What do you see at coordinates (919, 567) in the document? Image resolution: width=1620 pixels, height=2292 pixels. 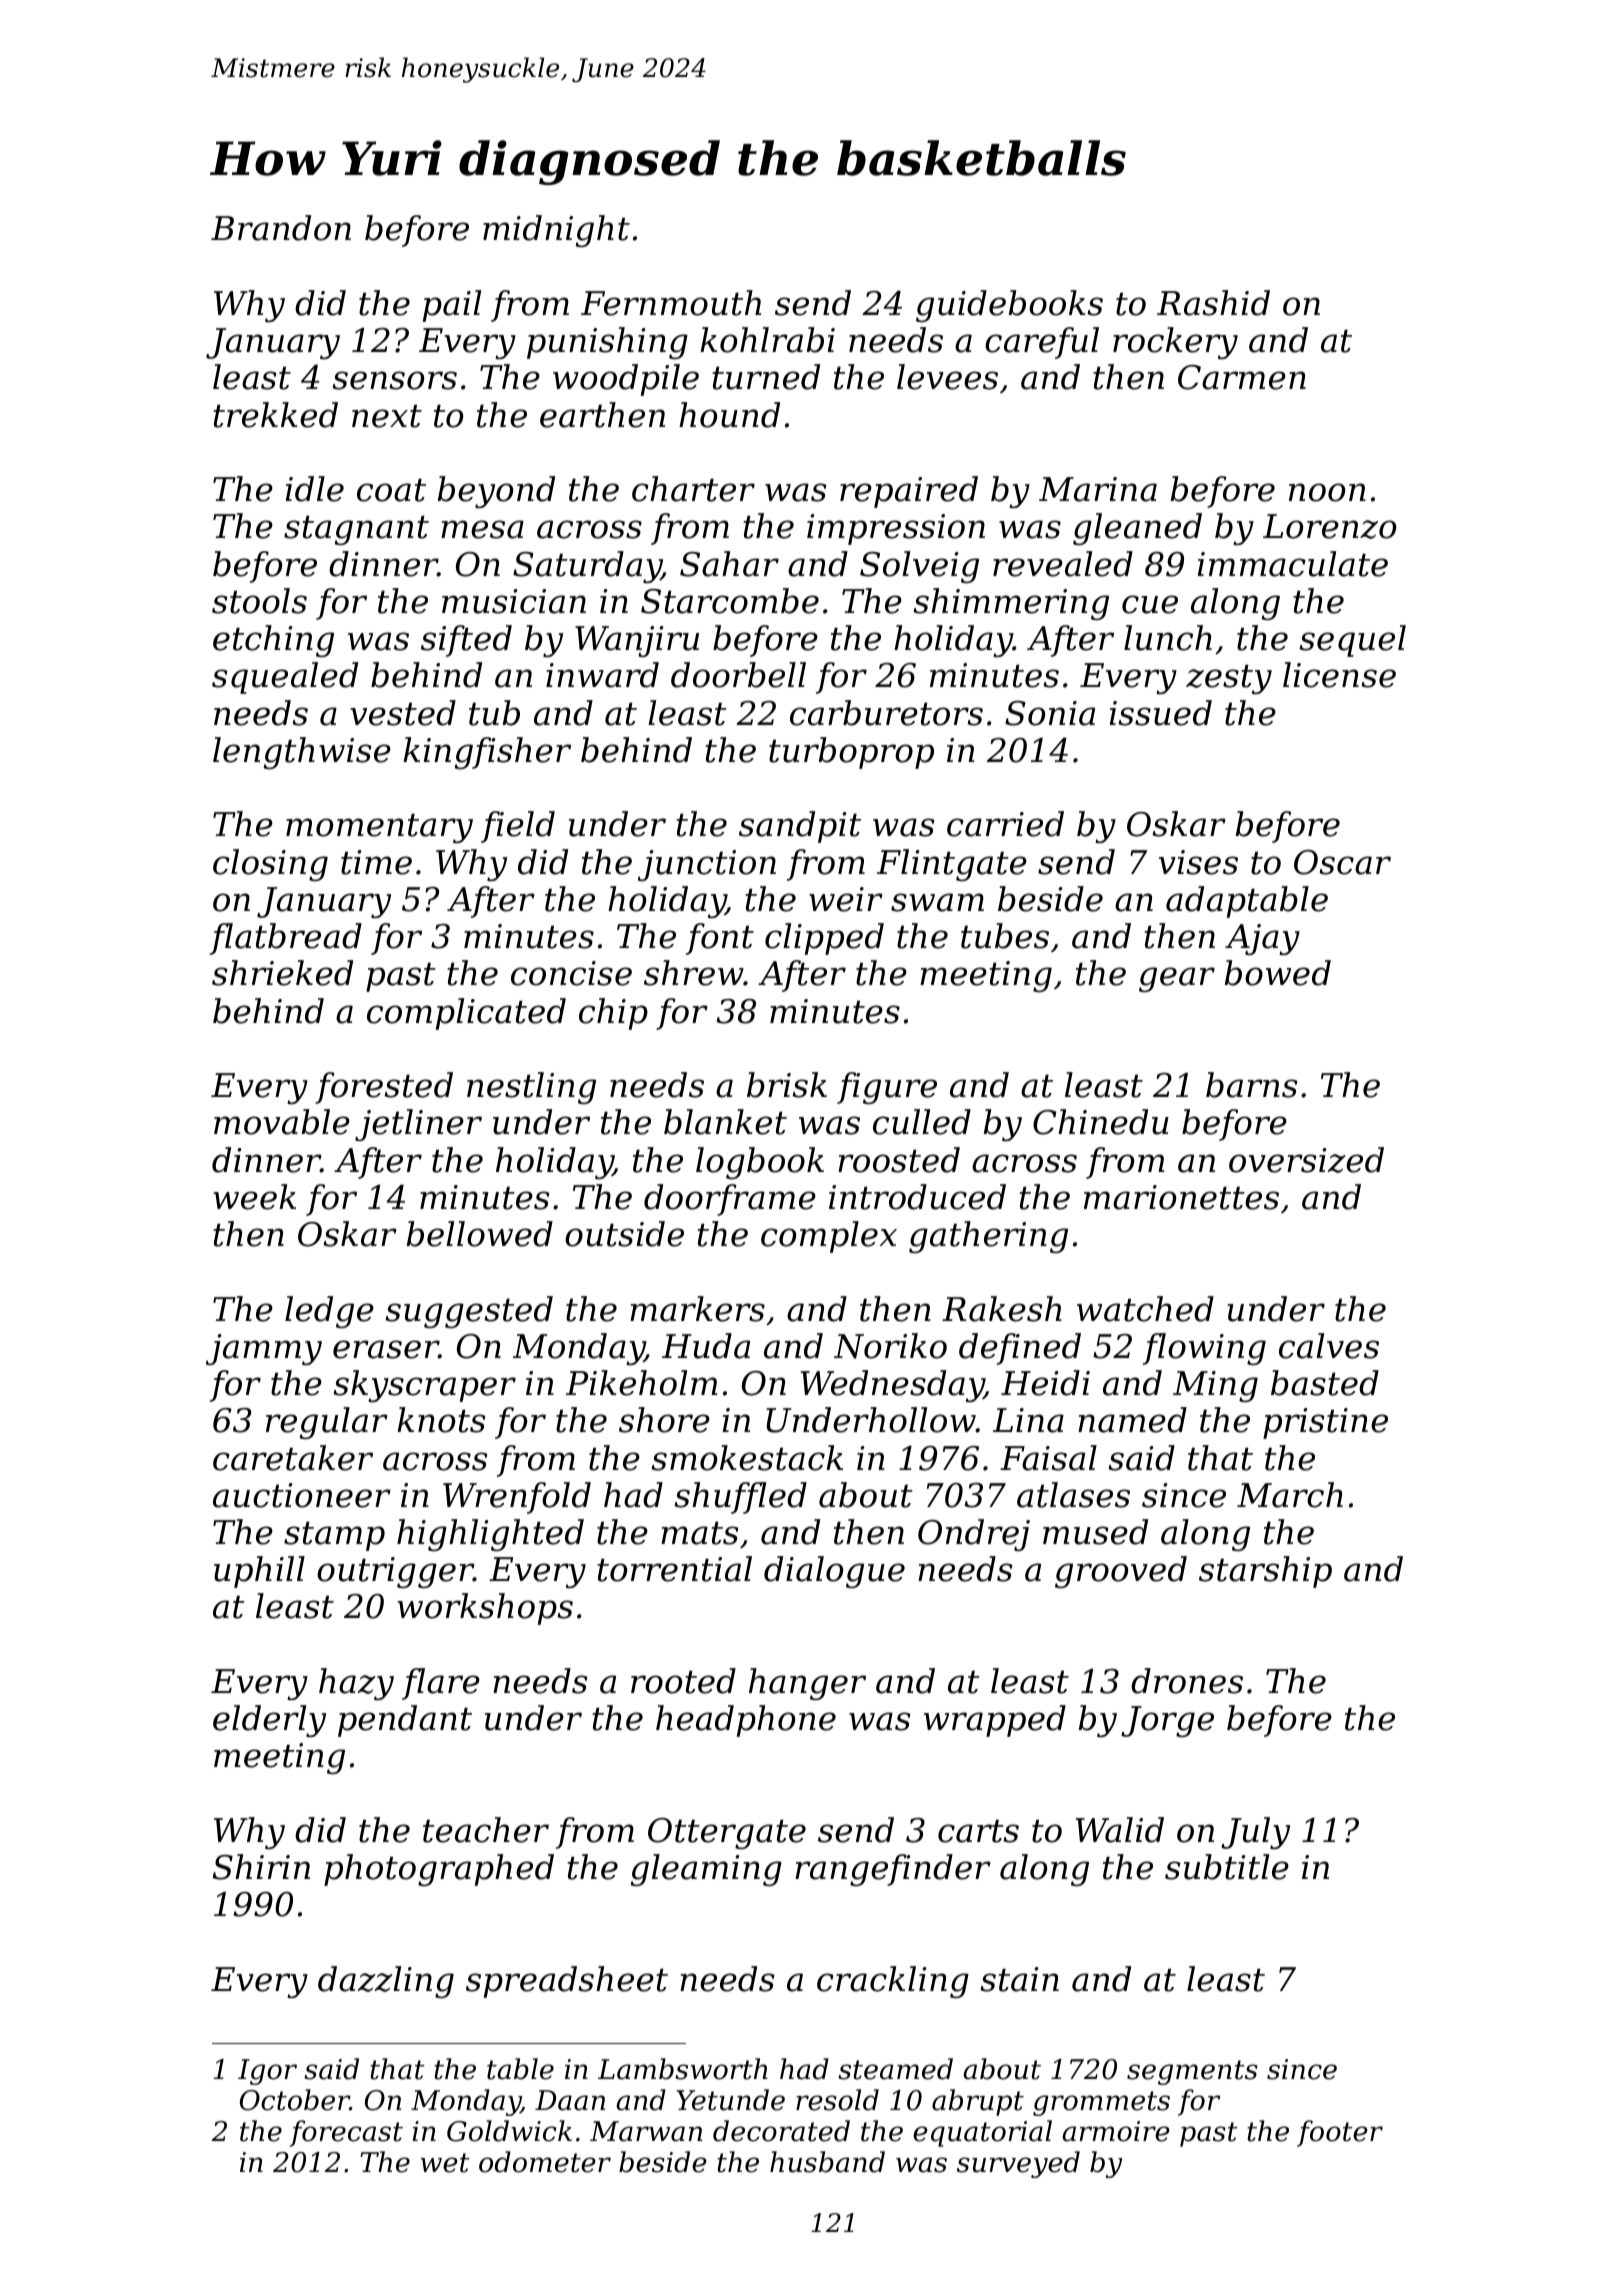 I see `Solveig` at bounding box center [919, 567].
